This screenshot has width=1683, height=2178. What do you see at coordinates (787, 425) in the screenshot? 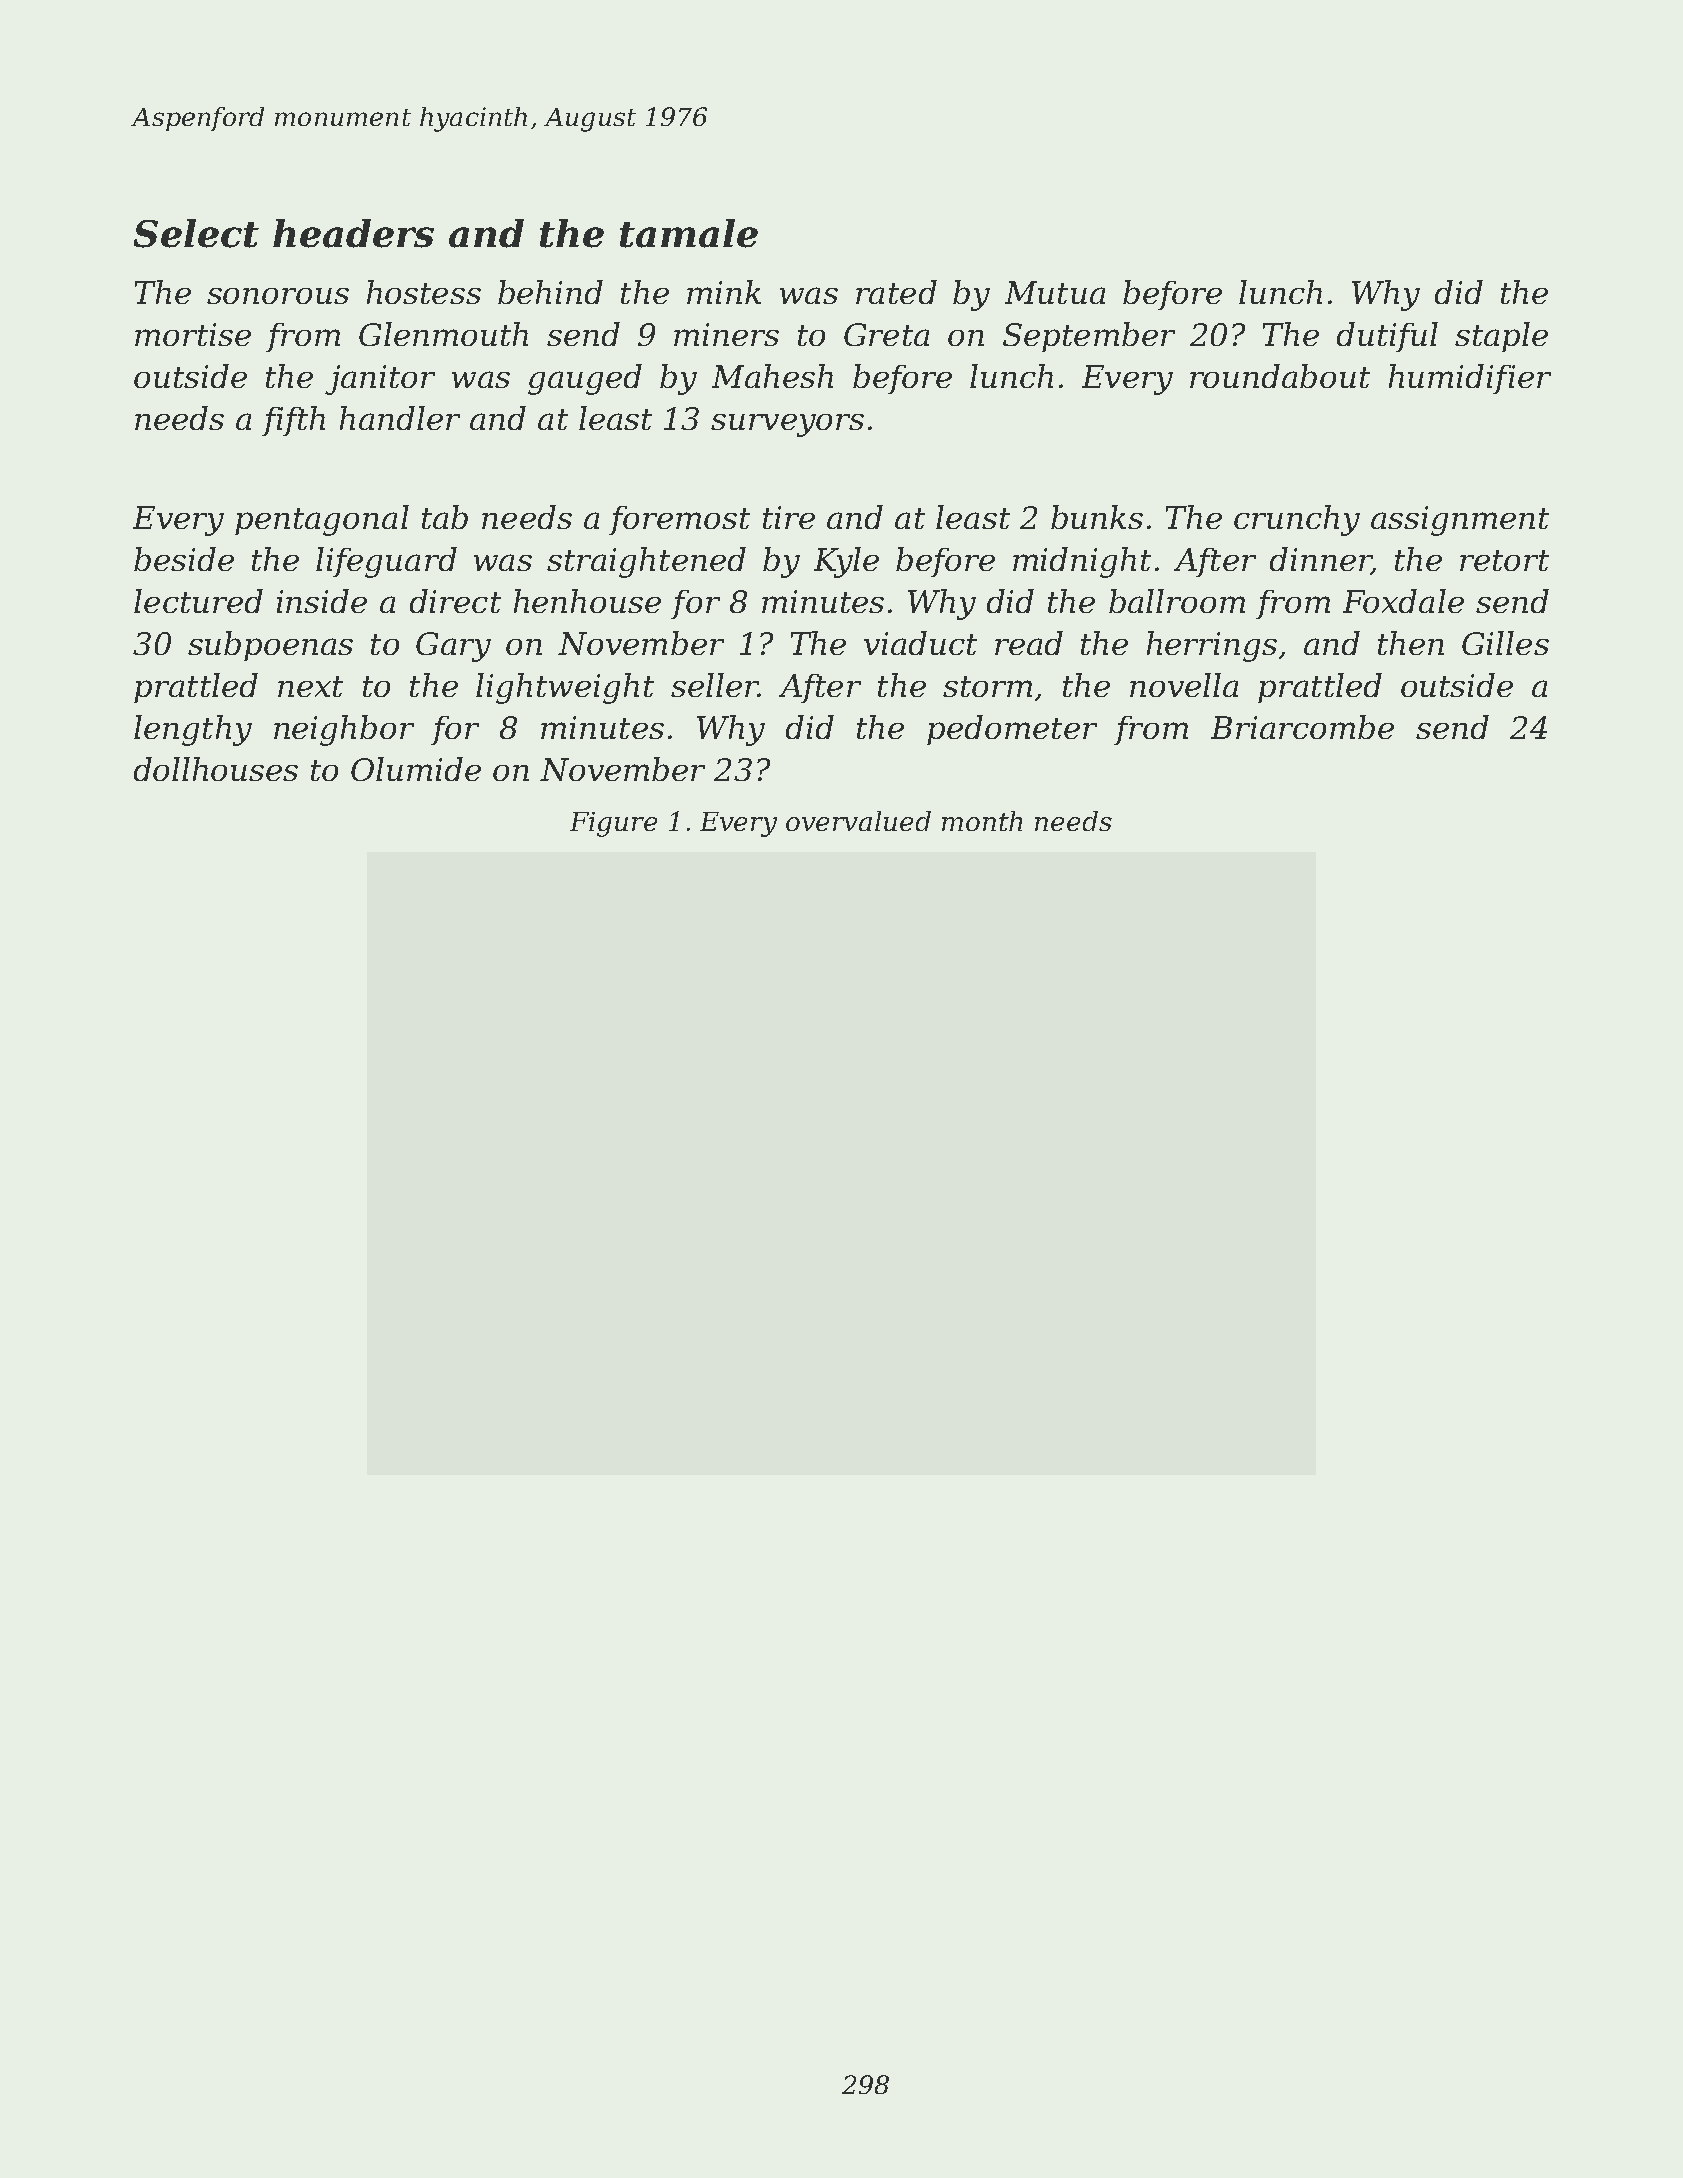
I see `surveyors` at bounding box center [787, 425].
